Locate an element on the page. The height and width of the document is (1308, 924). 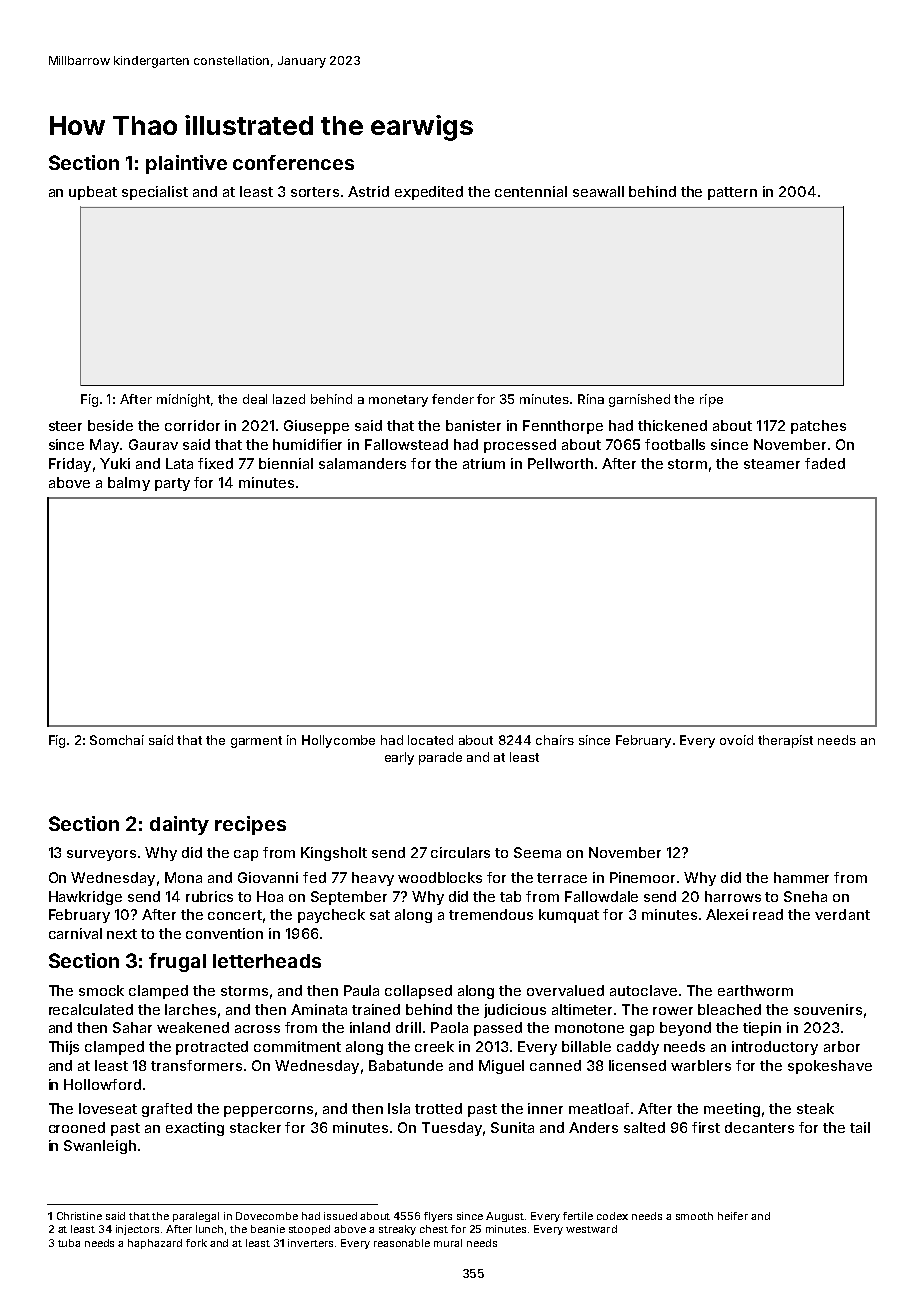
fixed is located at coordinates (215, 463).
